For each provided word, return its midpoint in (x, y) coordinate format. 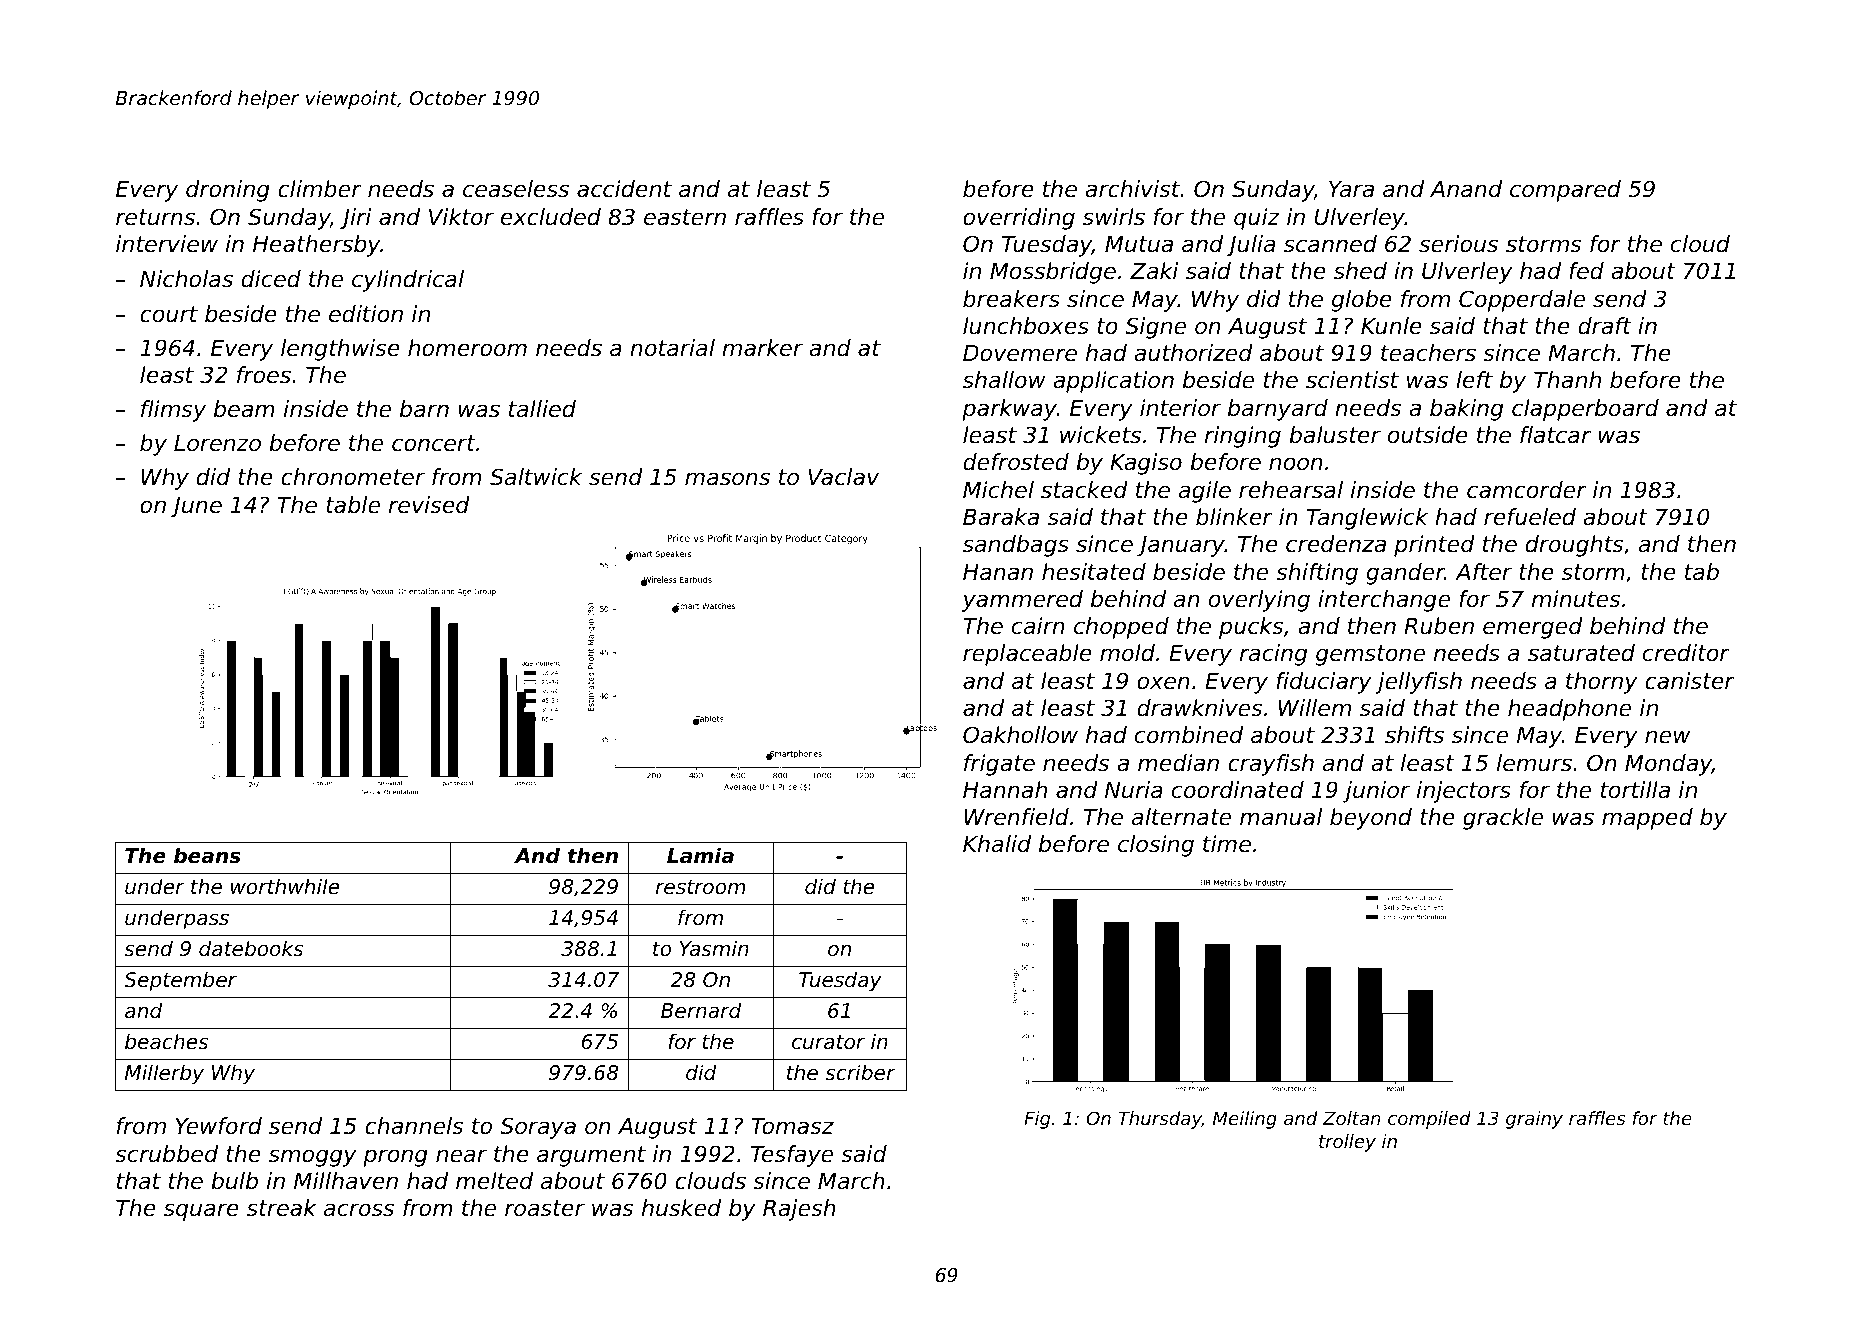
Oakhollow (1020, 735)
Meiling (1245, 1120)
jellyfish (1419, 683)
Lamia (700, 855)
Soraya (538, 1128)
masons (727, 479)
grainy (1534, 1120)
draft (1605, 326)
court (169, 314)
